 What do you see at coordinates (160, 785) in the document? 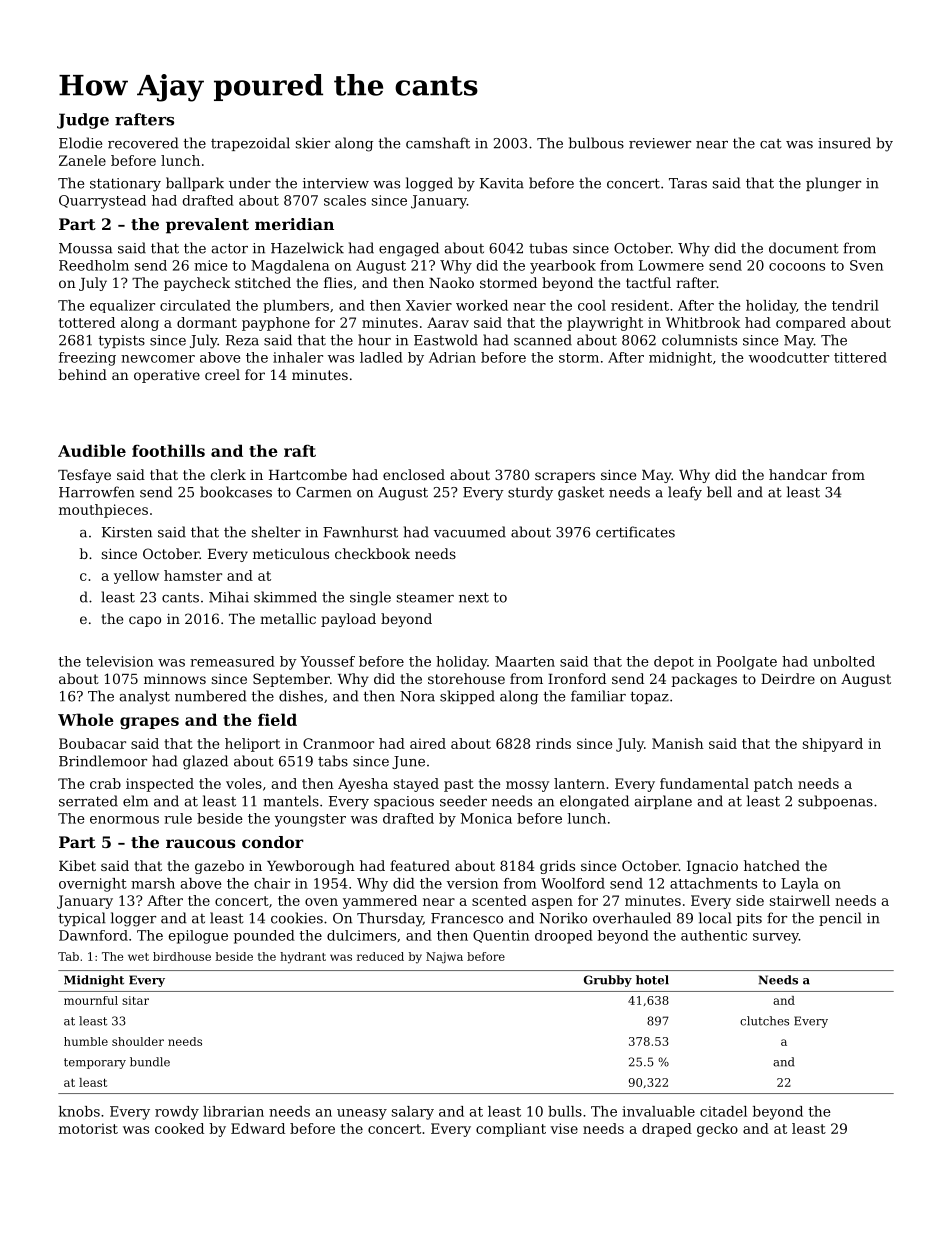
I see `inspected` at bounding box center [160, 785].
